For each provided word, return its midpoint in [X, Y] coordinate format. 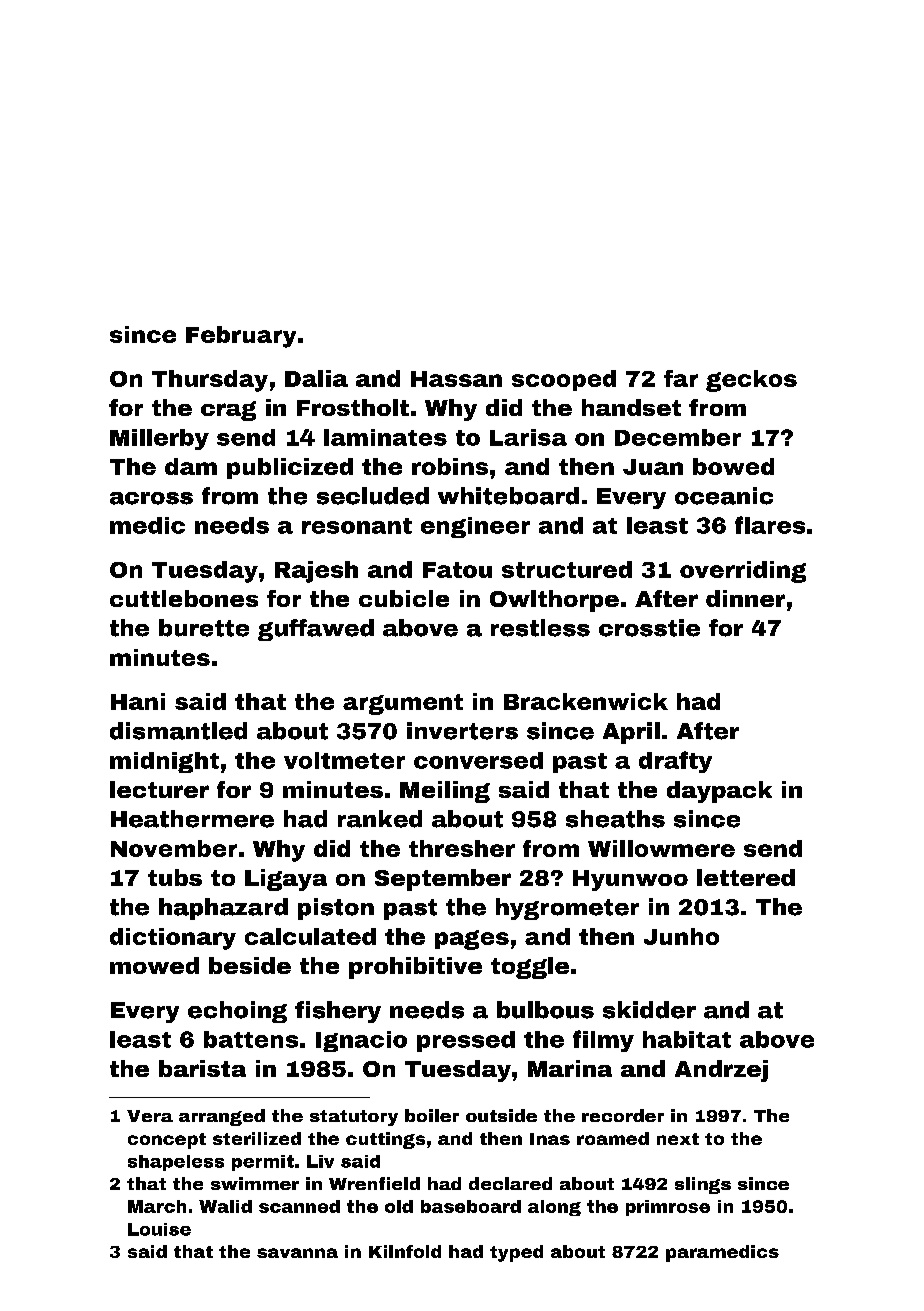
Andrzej [721, 1071]
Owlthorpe [554, 601]
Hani [138, 701]
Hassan [456, 379]
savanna [297, 1253]
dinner [745, 598]
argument [403, 704]
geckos [751, 381]
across [151, 498]
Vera [150, 1116]
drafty [675, 762]
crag [228, 411]
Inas [550, 1139]
